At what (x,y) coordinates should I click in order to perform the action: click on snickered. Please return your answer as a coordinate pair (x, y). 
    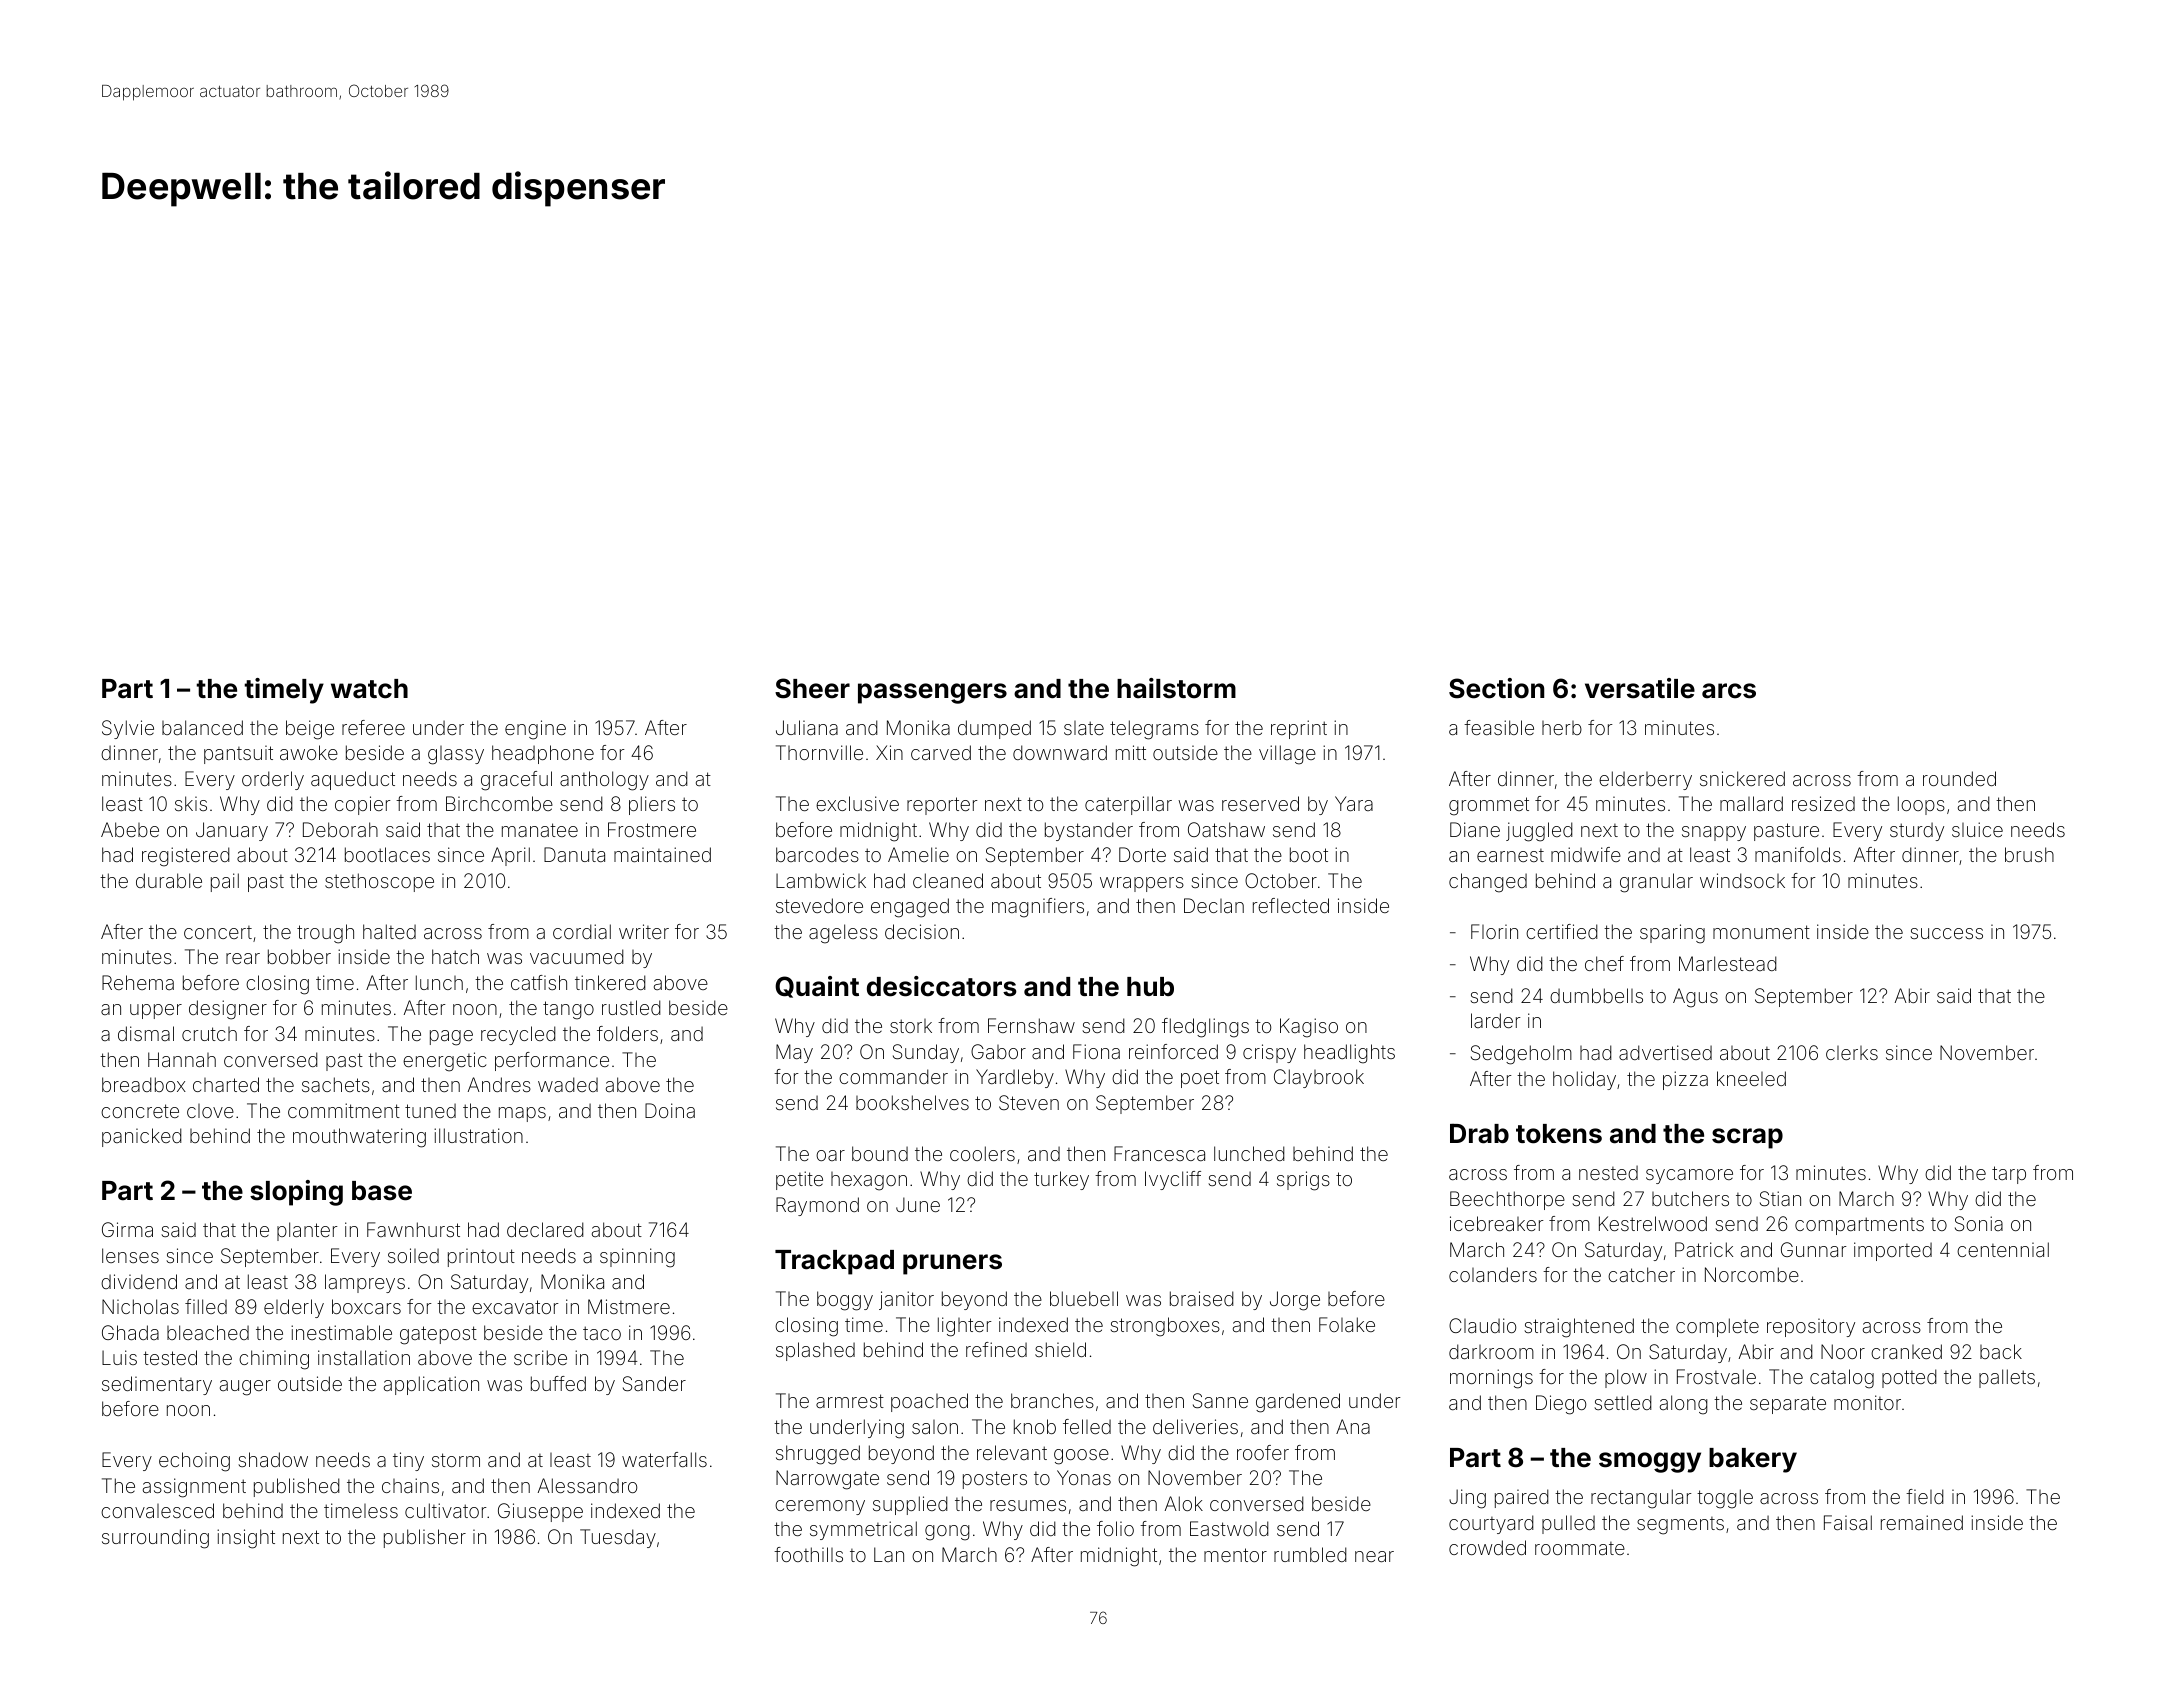
    Looking at the image, I should click on (1742, 778).
